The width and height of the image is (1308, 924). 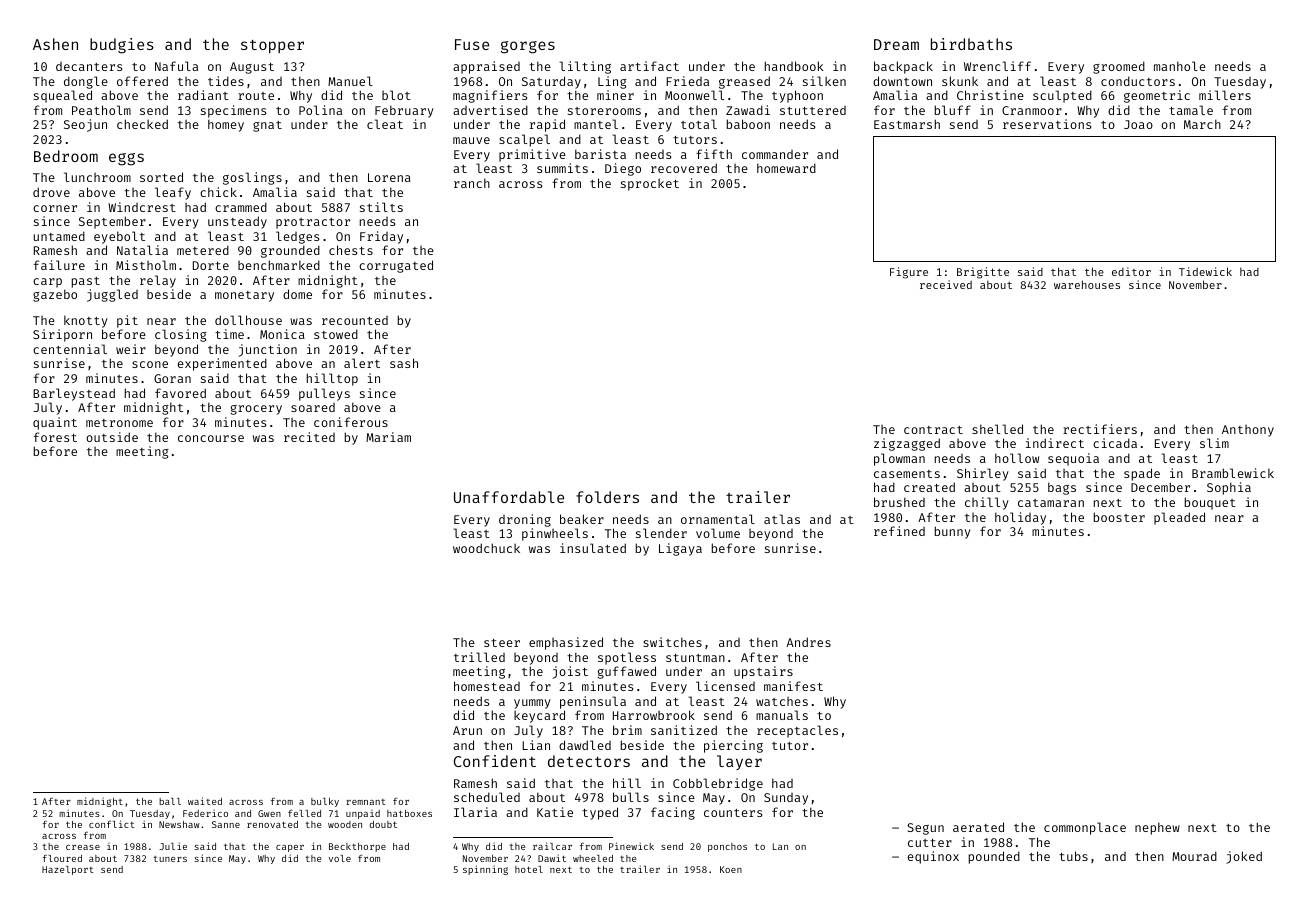 I want to click on sash, so click(x=404, y=363).
